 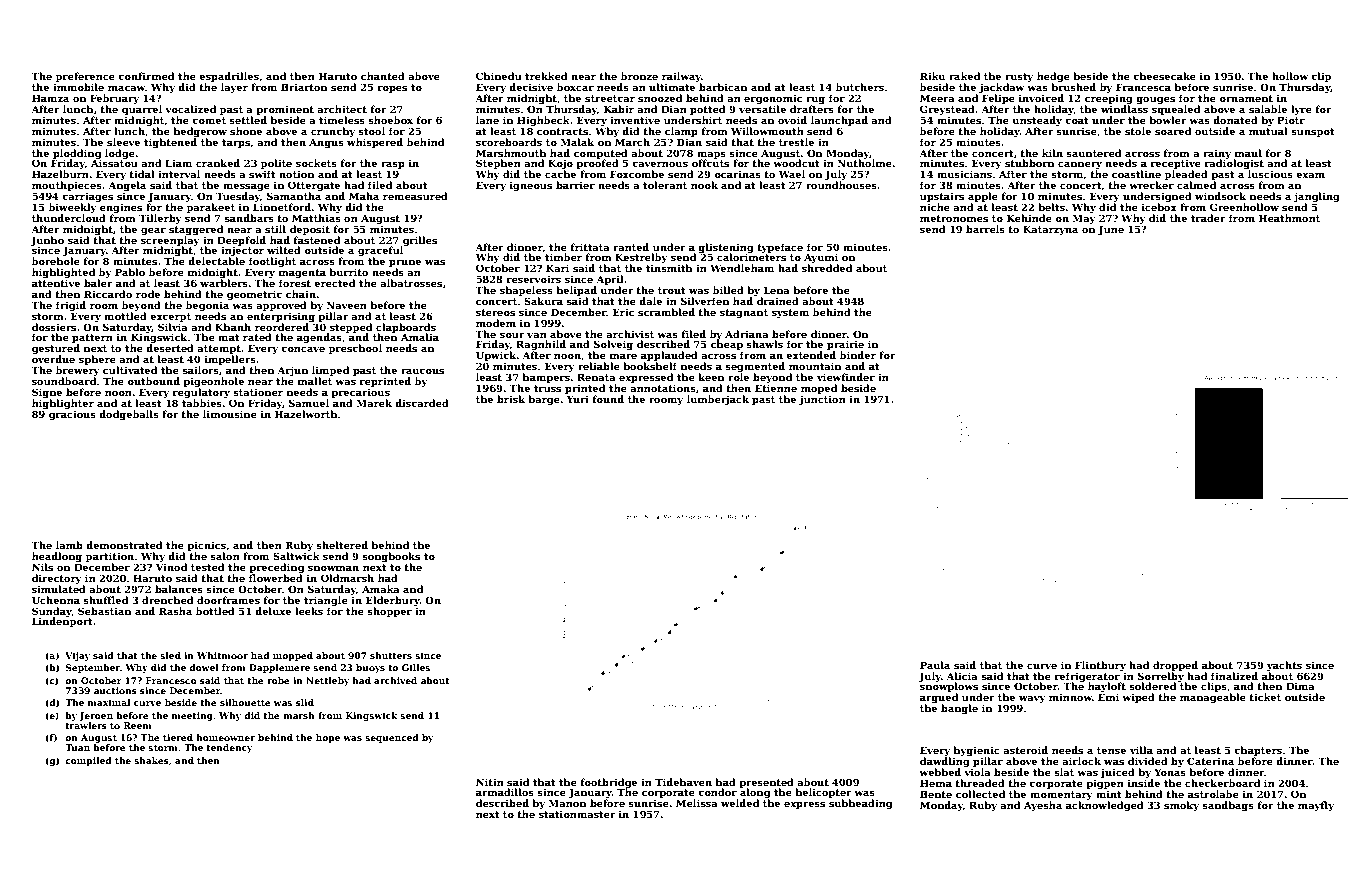 What do you see at coordinates (69, 545) in the screenshot?
I see `lamb` at bounding box center [69, 545].
